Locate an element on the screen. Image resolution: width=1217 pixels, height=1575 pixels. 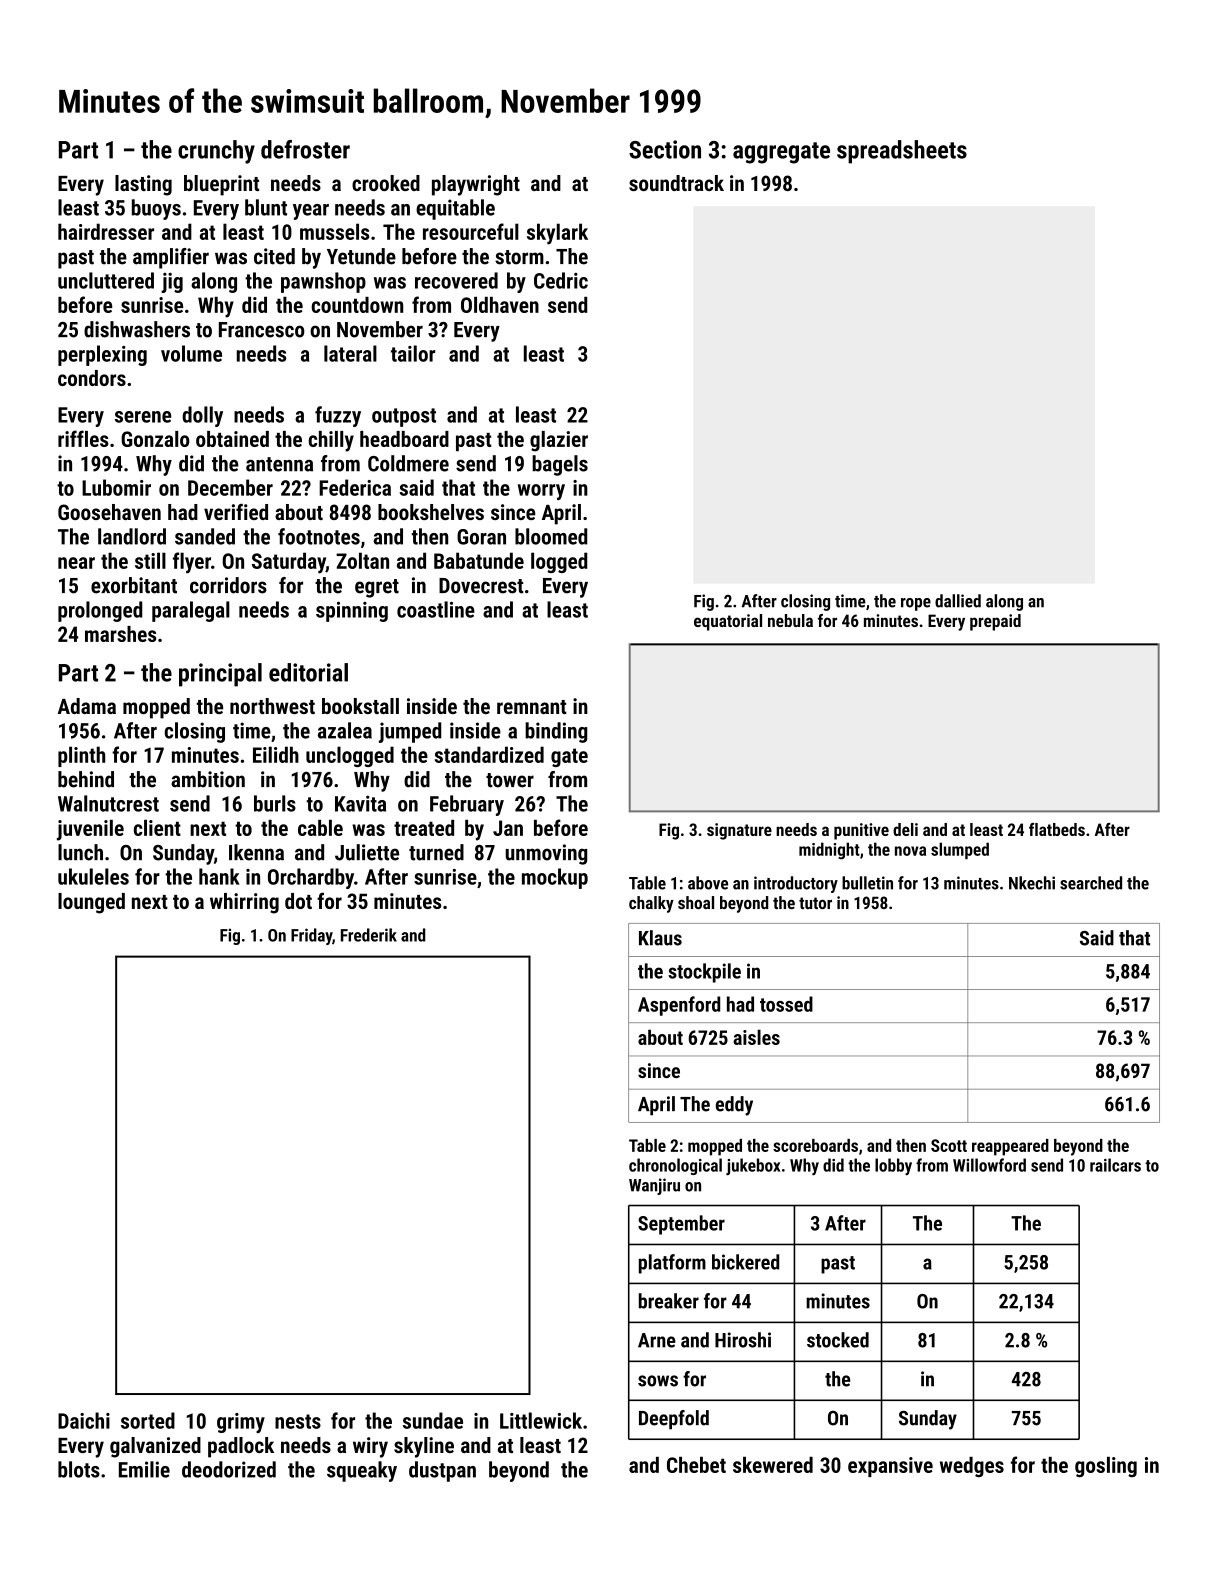
defroster is located at coordinates (305, 149).
